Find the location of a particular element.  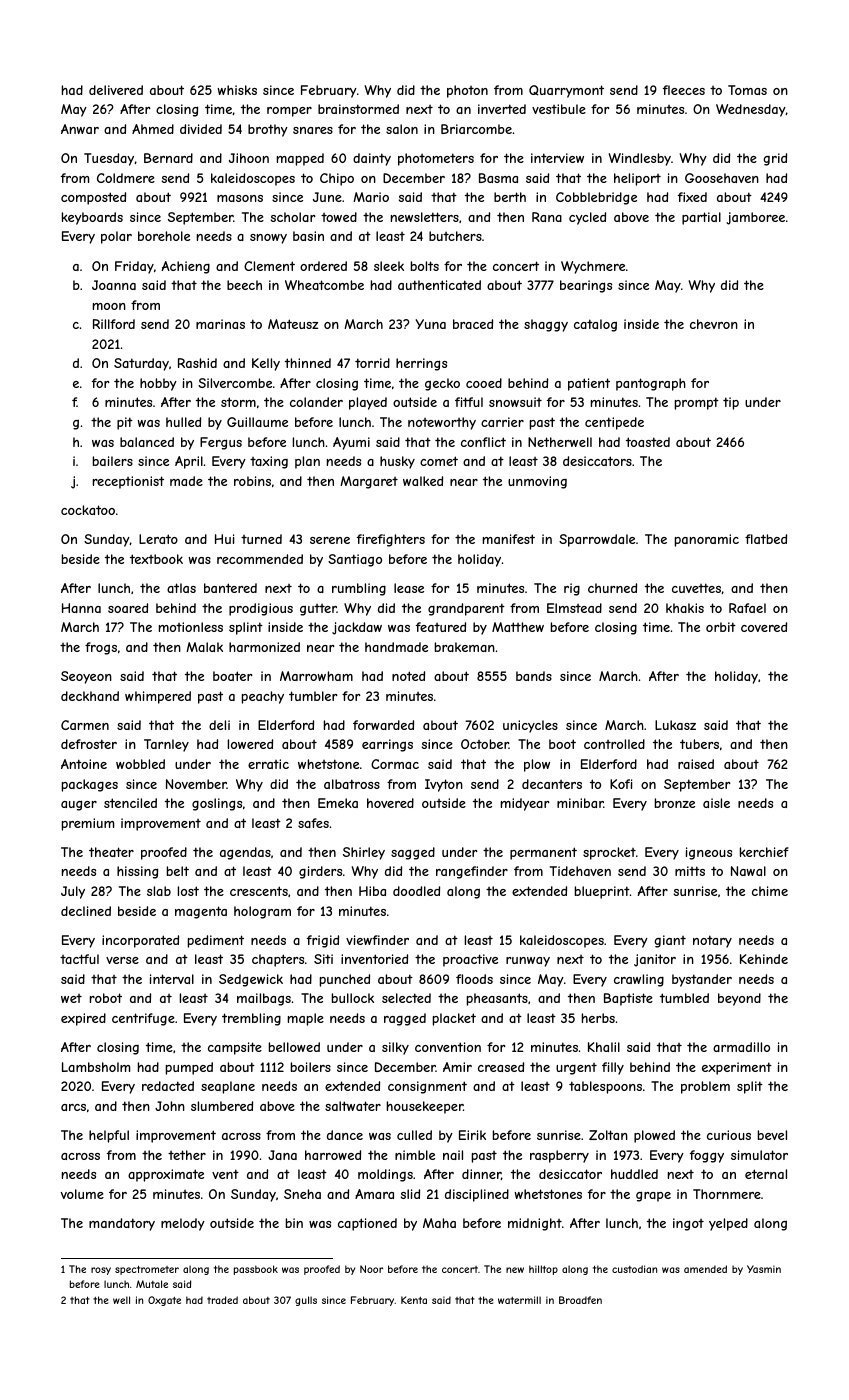

Lukasz is located at coordinates (675, 725).
